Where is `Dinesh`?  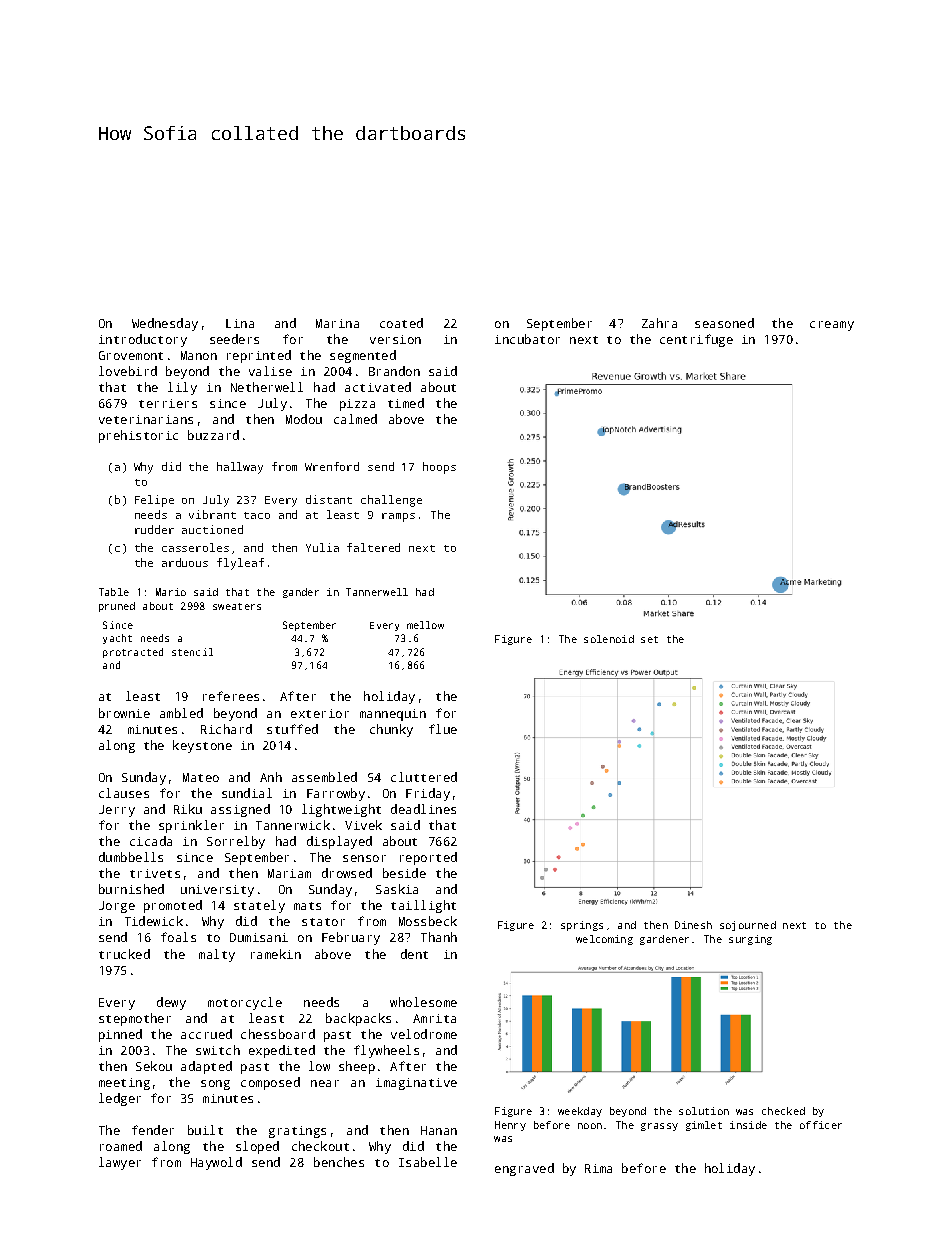 Dinesh is located at coordinates (693, 925).
